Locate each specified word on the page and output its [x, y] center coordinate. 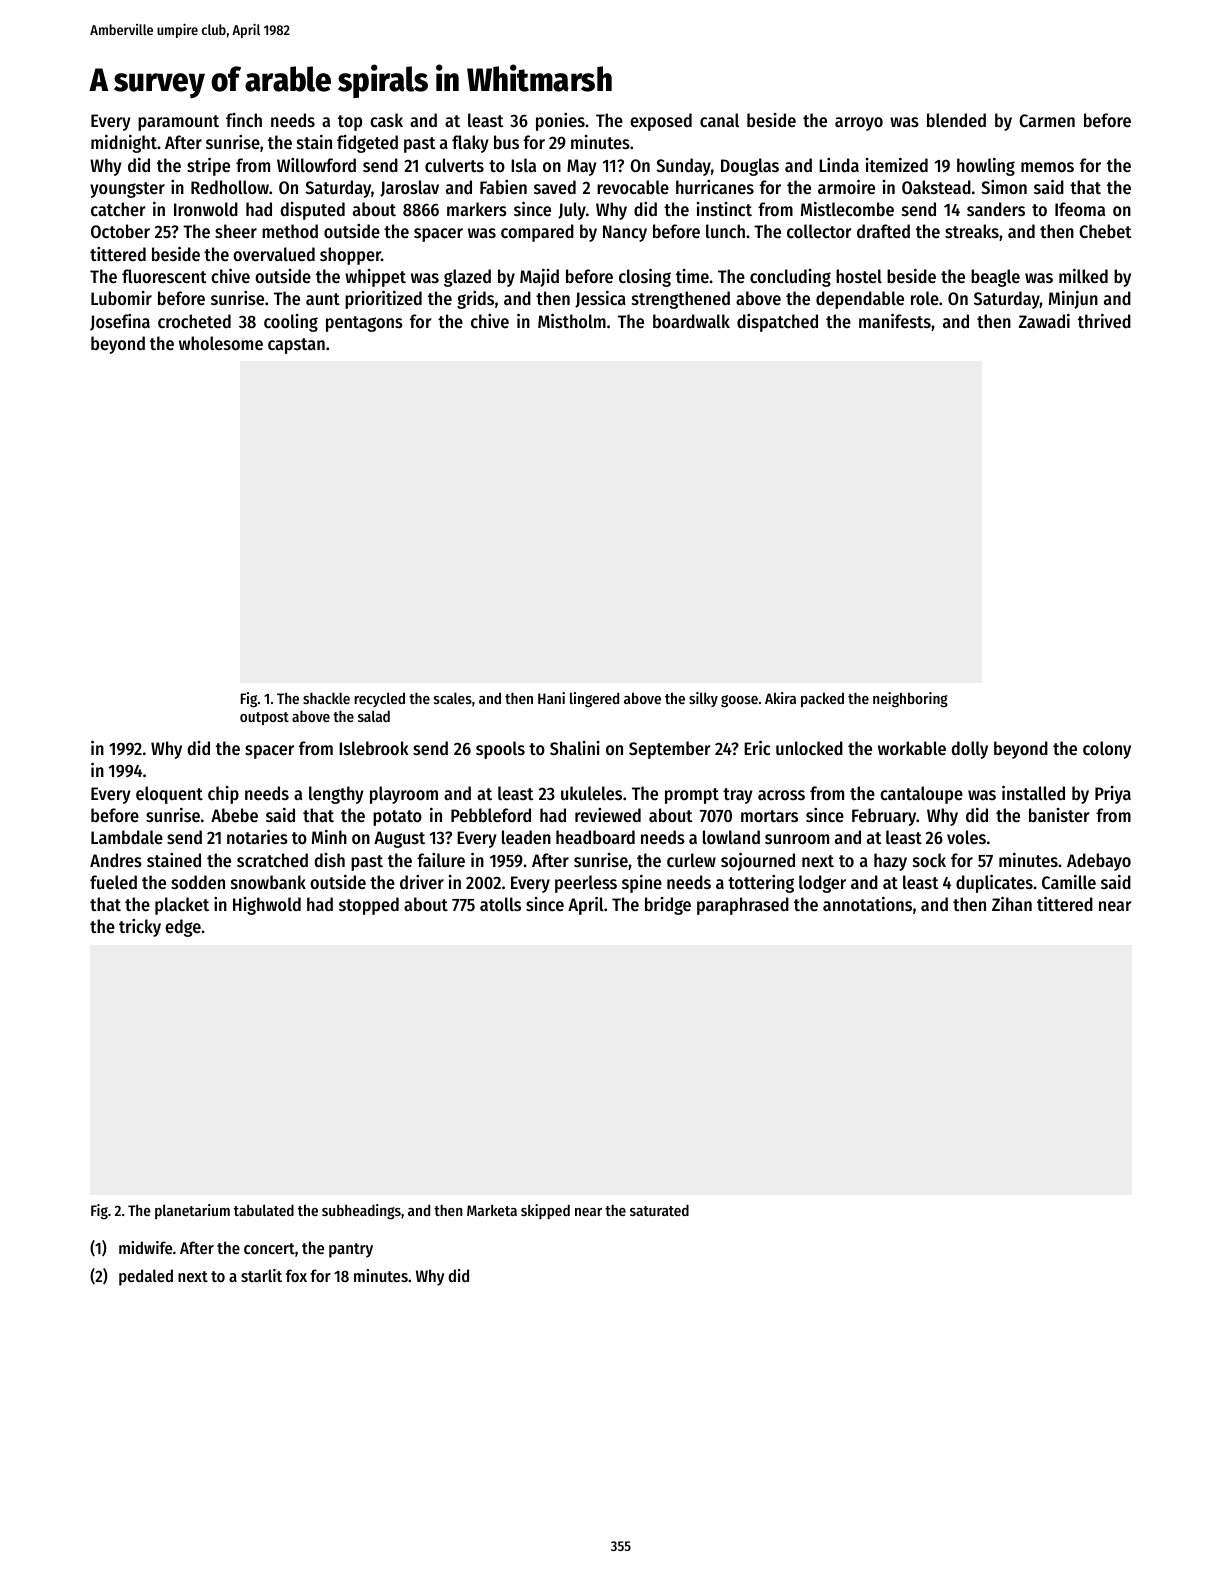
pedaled [146, 1277]
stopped [369, 906]
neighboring [910, 700]
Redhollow [230, 187]
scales [453, 698]
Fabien [503, 187]
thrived [1104, 321]
